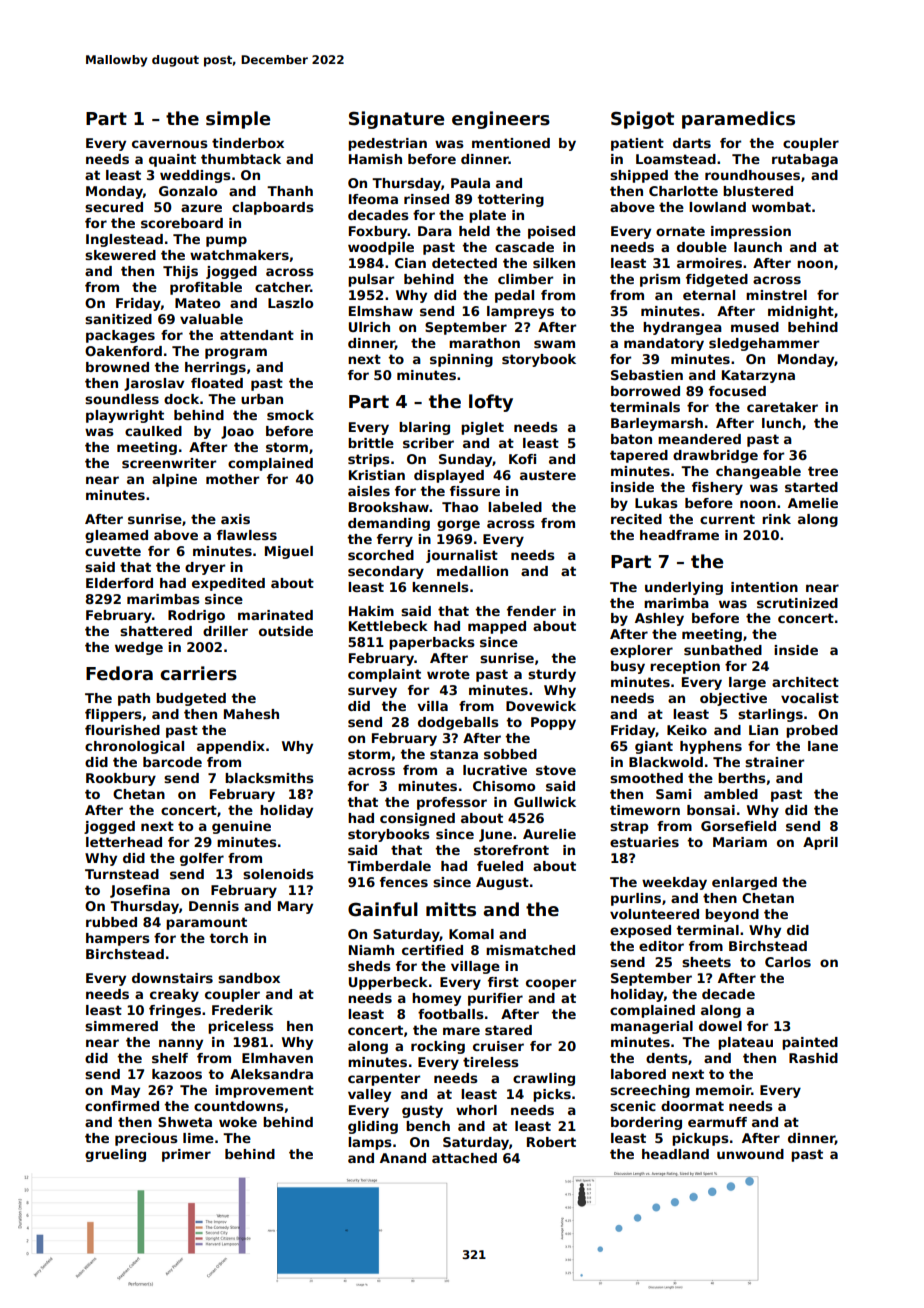 This page has width=924, height=1308. Describe the element at coordinates (424, 428) in the page. I see `blaring` at that location.
